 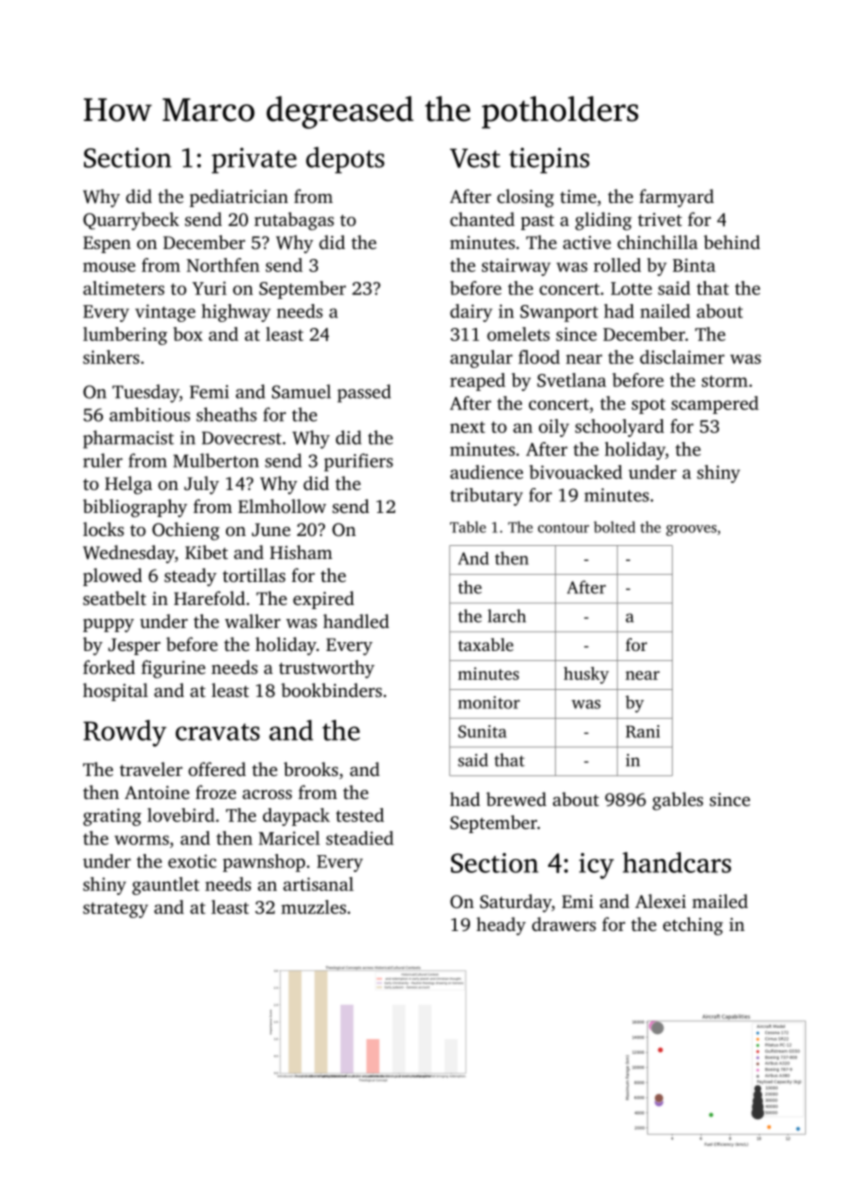 I want to click on ruler, so click(x=103, y=460).
